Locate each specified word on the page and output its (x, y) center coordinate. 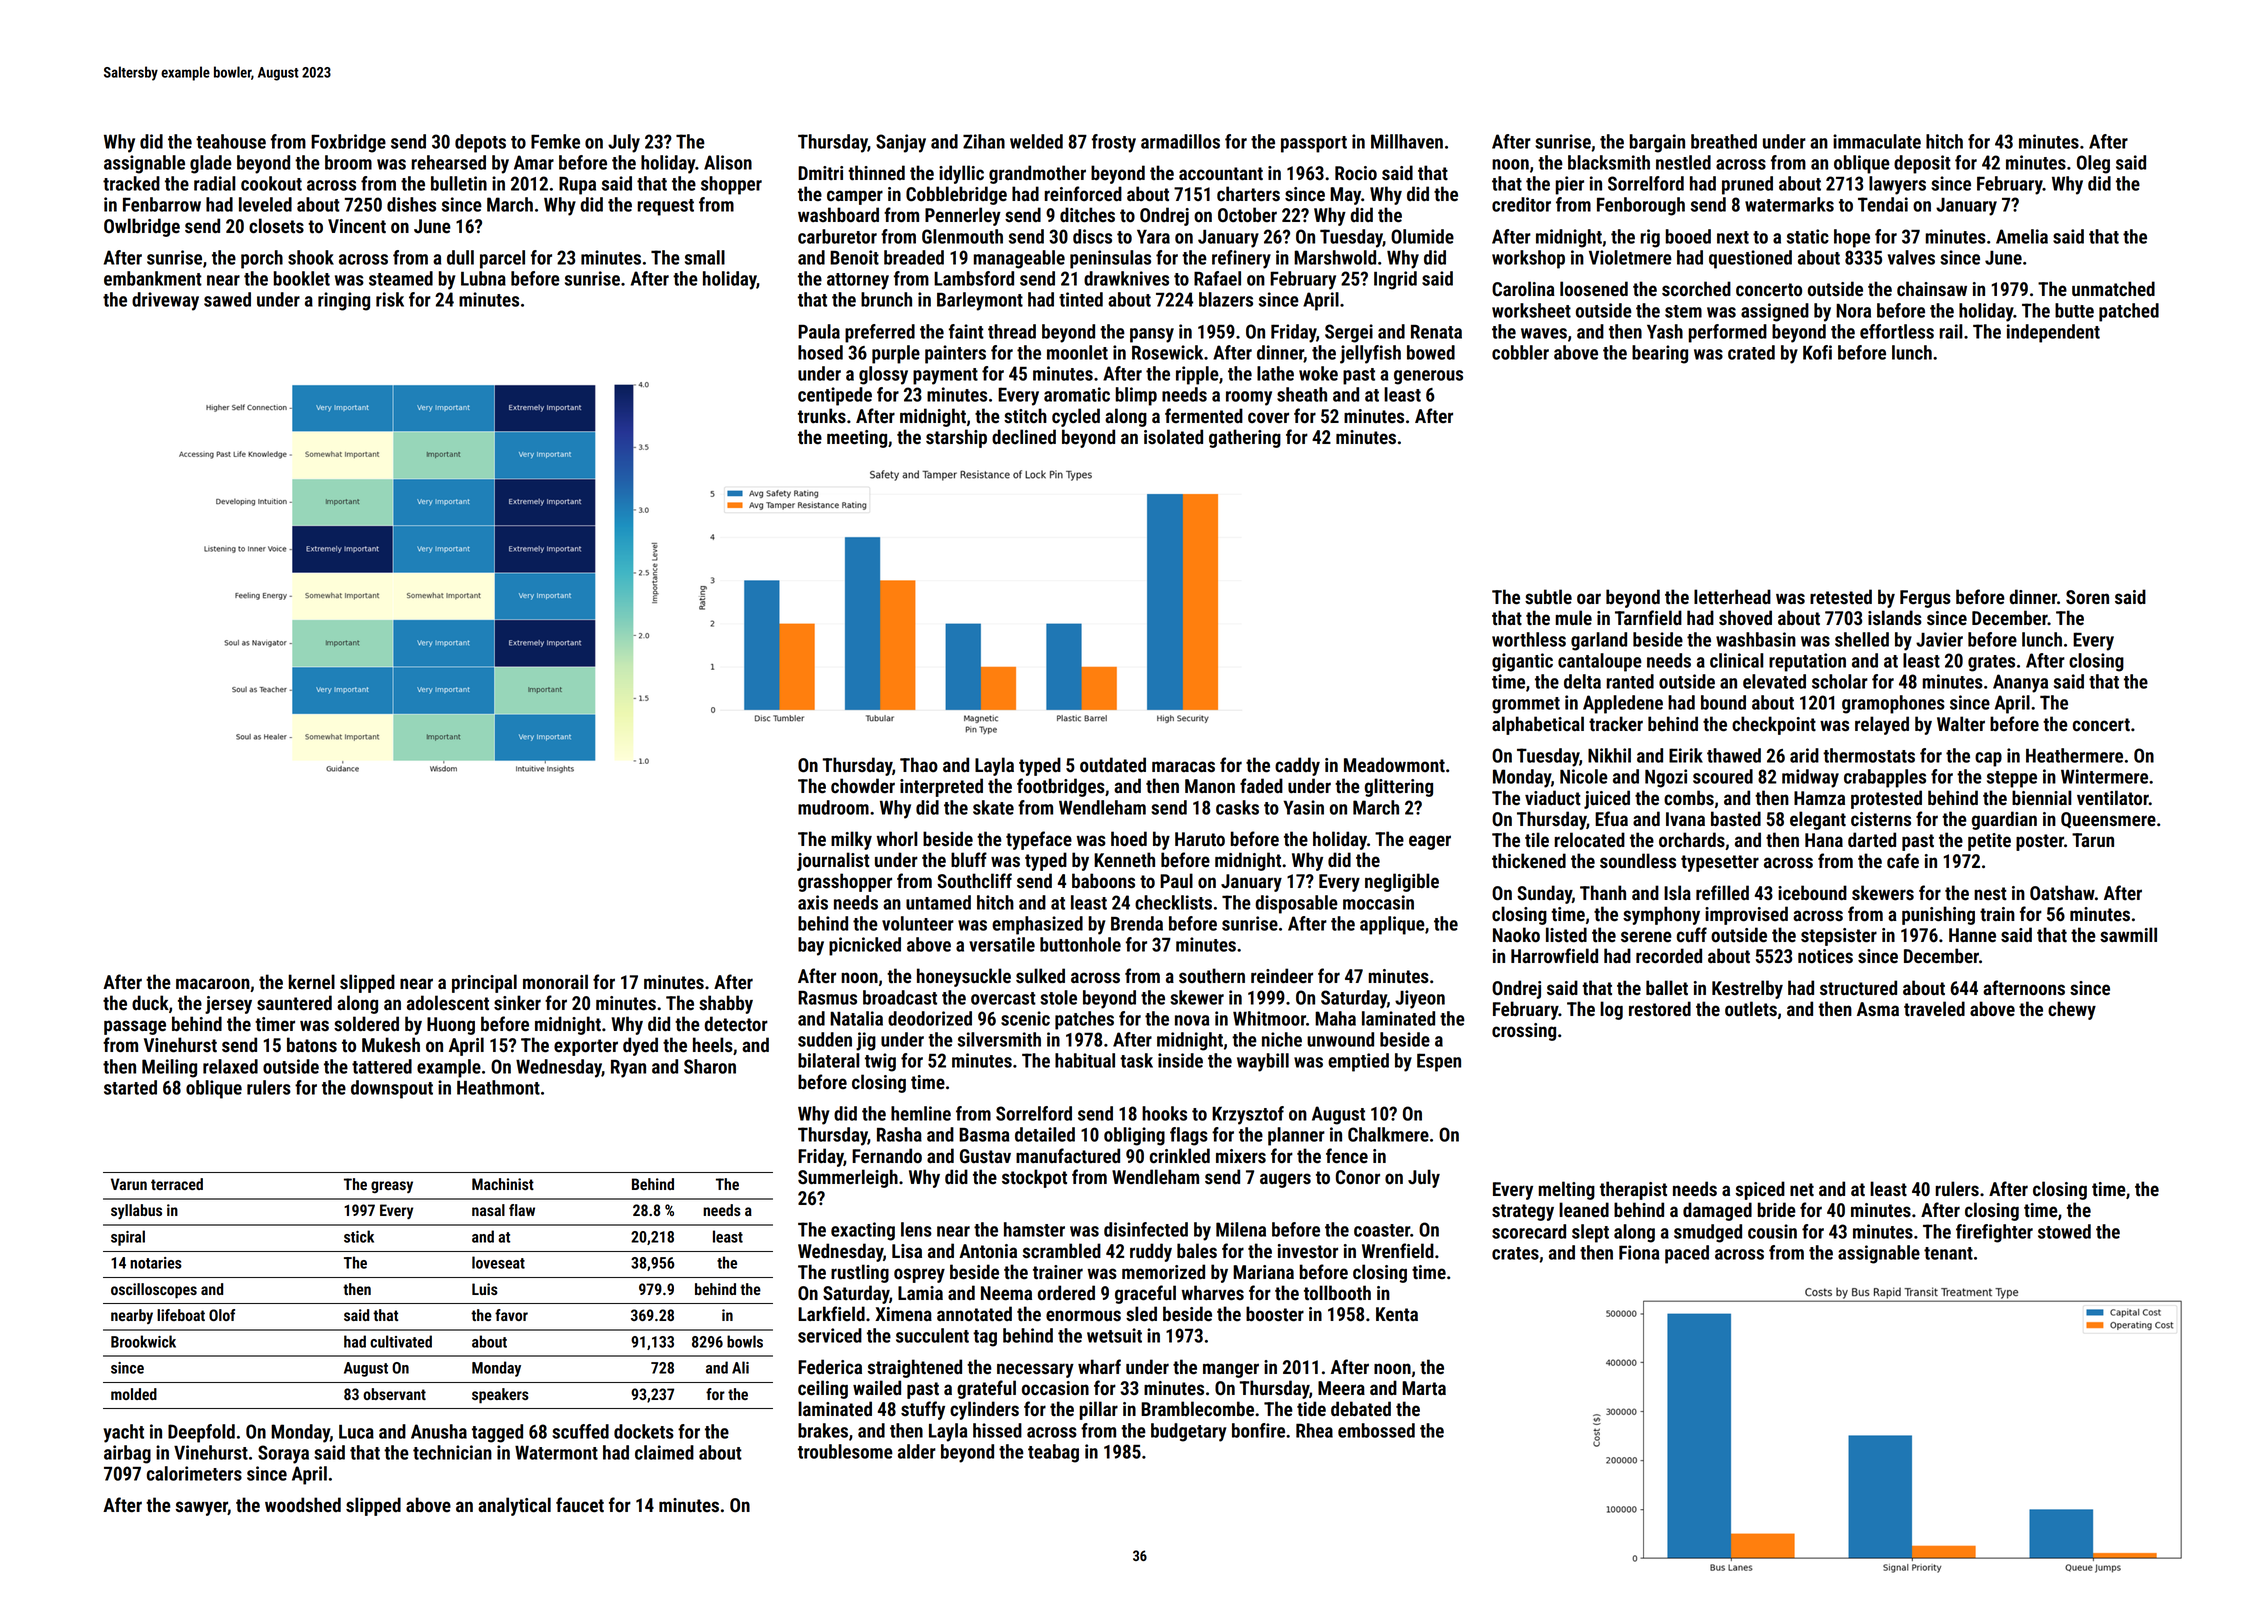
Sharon (710, 1066)
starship (956, 438)
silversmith (999, 1039)
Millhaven (1407, 141)
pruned (1747, 185)
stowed (2064, 1231)
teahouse (231, 141)
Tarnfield (1648, 618)
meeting (857, 439)
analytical (514, 1506)
